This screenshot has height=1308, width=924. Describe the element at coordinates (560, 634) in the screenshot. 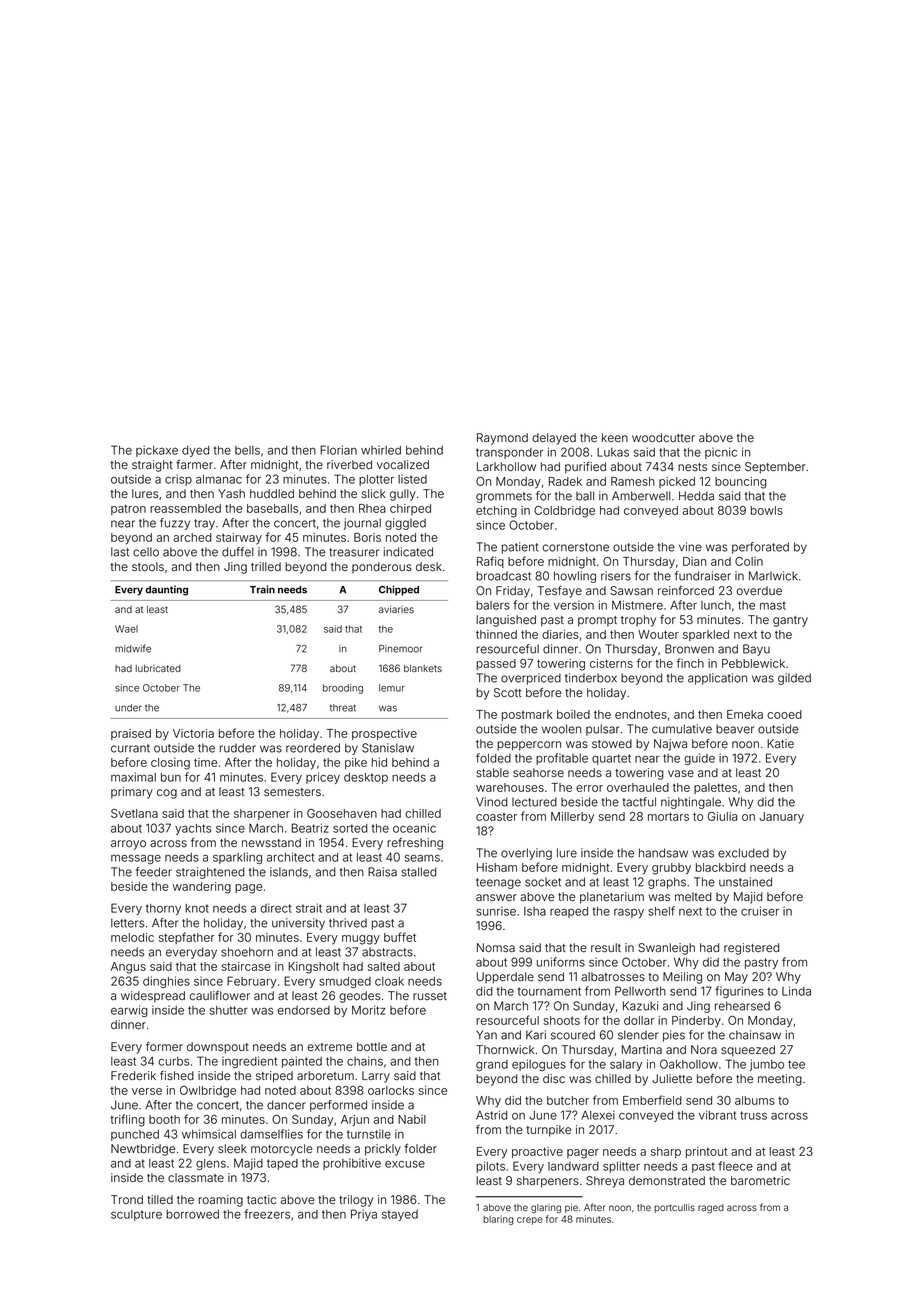

I see `diaries` at that location.
